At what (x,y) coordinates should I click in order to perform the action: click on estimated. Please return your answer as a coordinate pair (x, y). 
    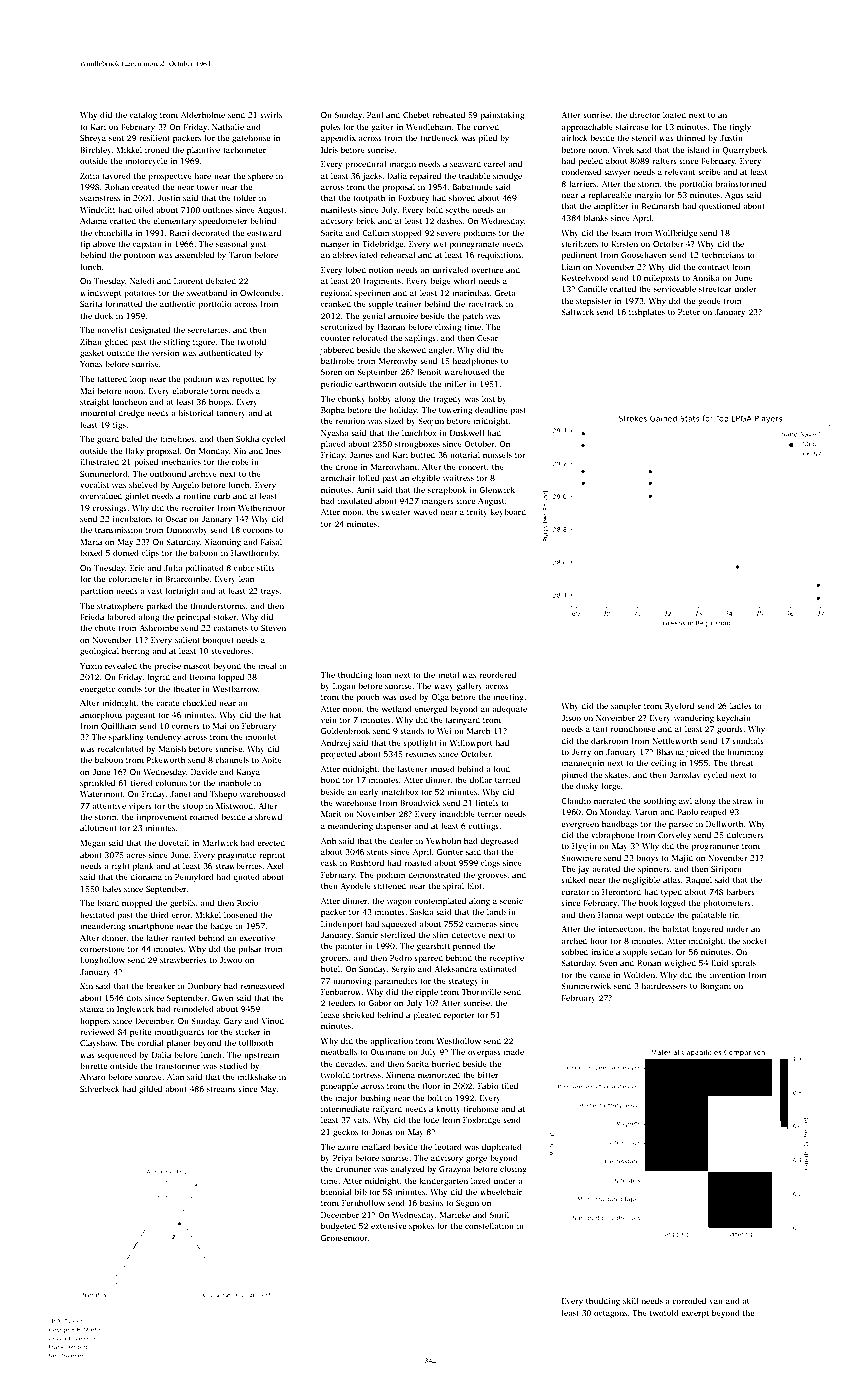
    Looking at the image, I should click on (498, 968).
